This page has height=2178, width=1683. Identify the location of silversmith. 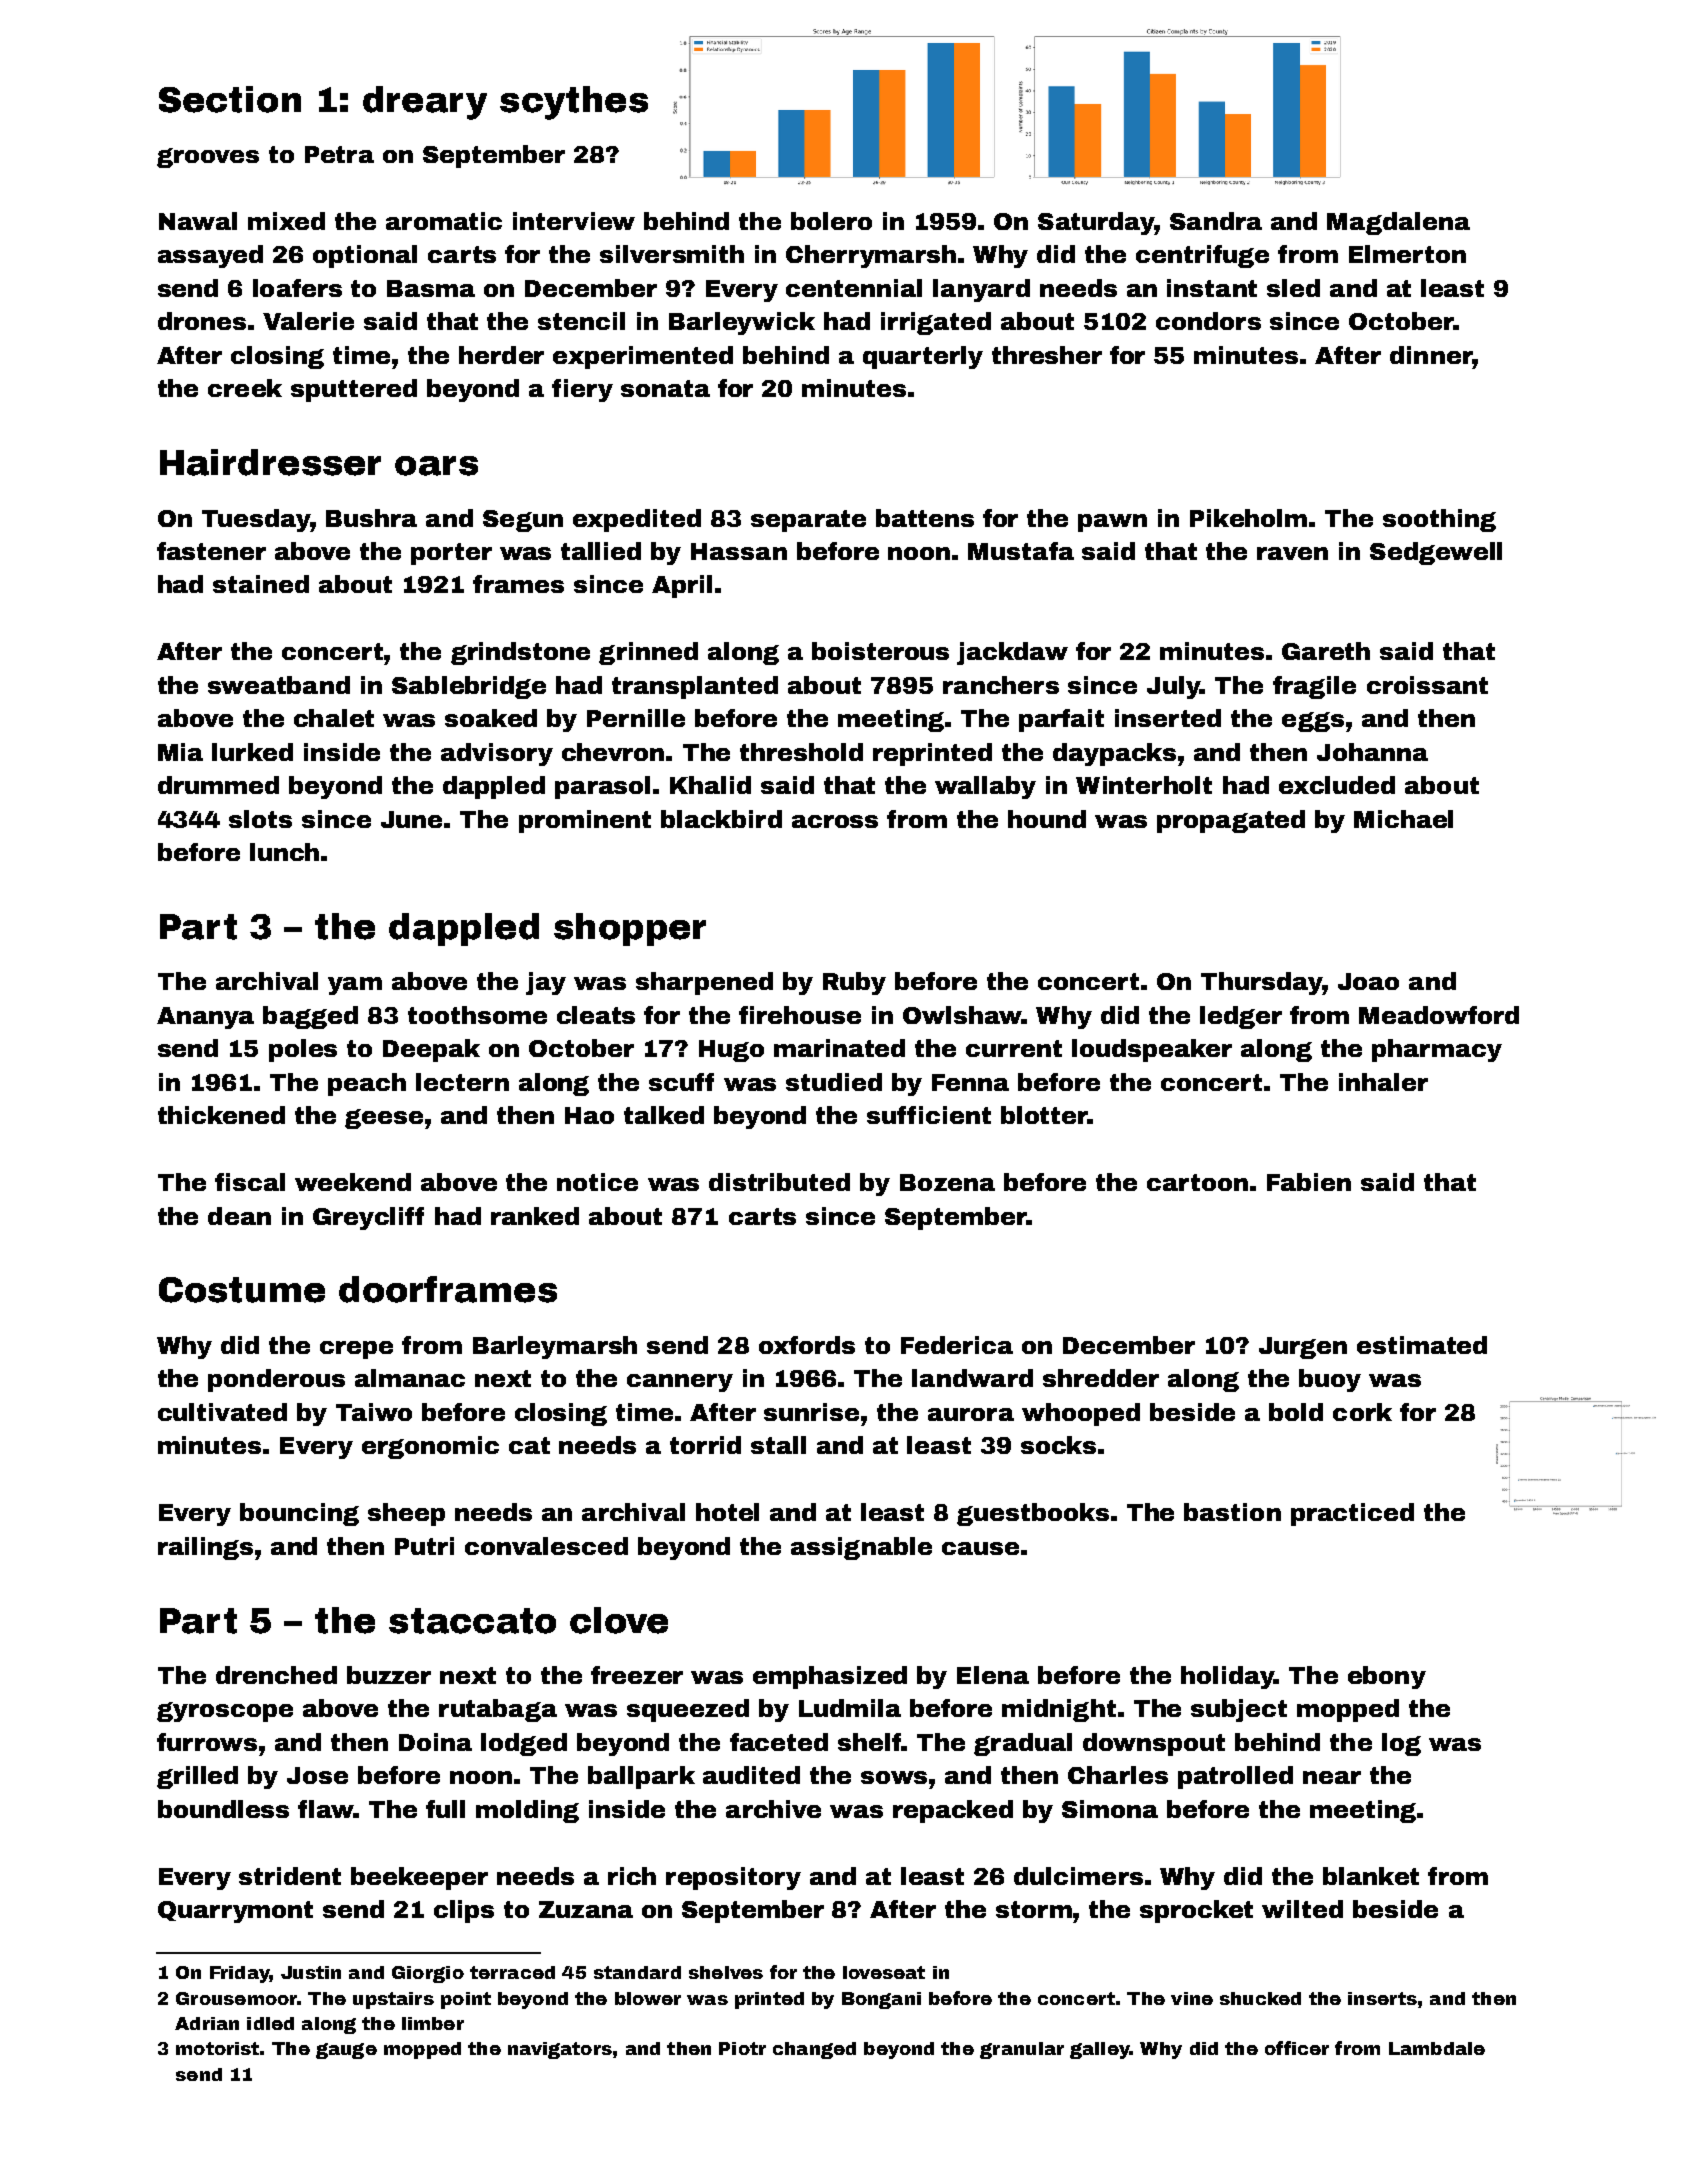
(672, 254).
